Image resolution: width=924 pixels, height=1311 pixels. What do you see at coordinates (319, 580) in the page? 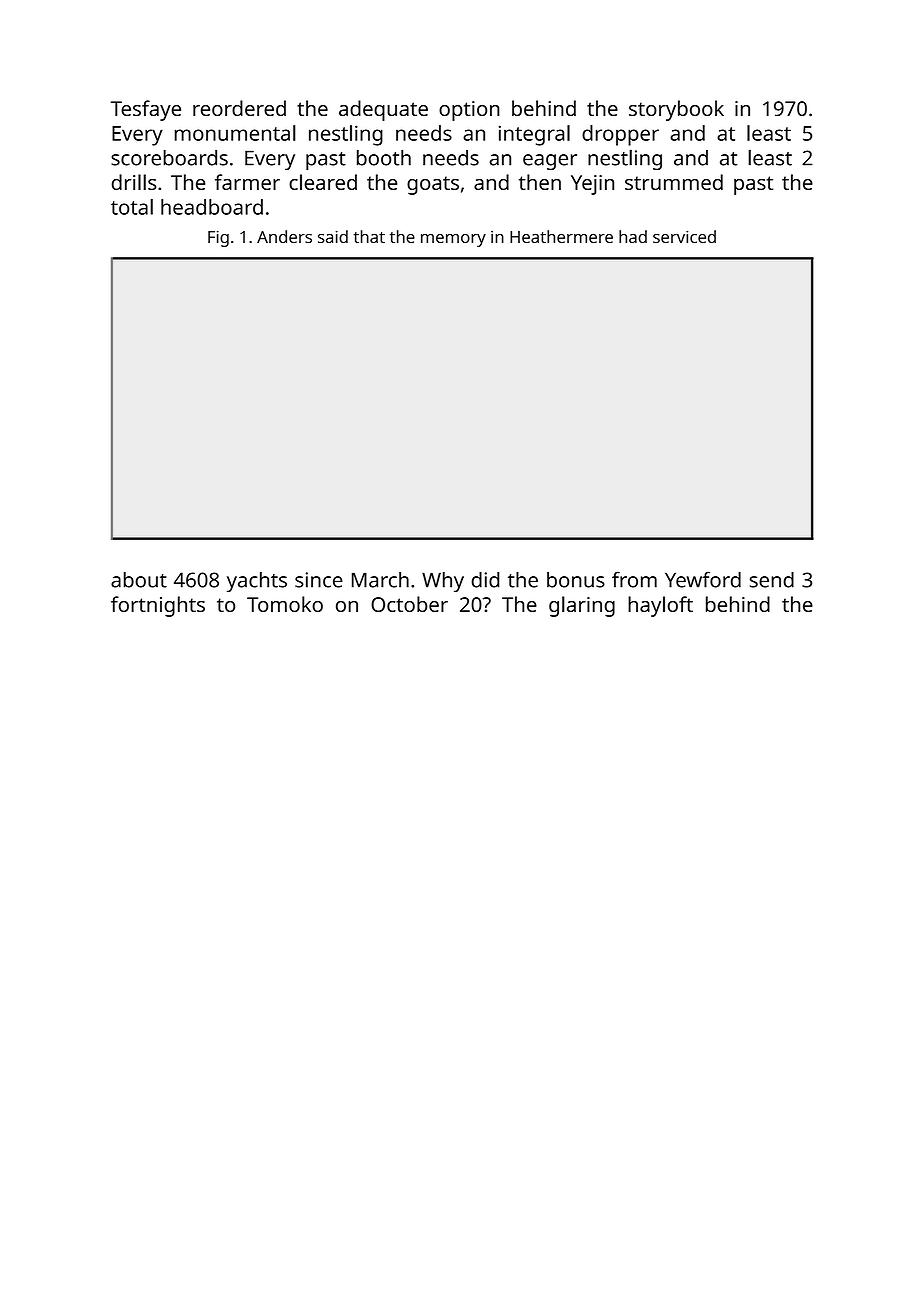
I see `since` at bounding box center [319, 580].
